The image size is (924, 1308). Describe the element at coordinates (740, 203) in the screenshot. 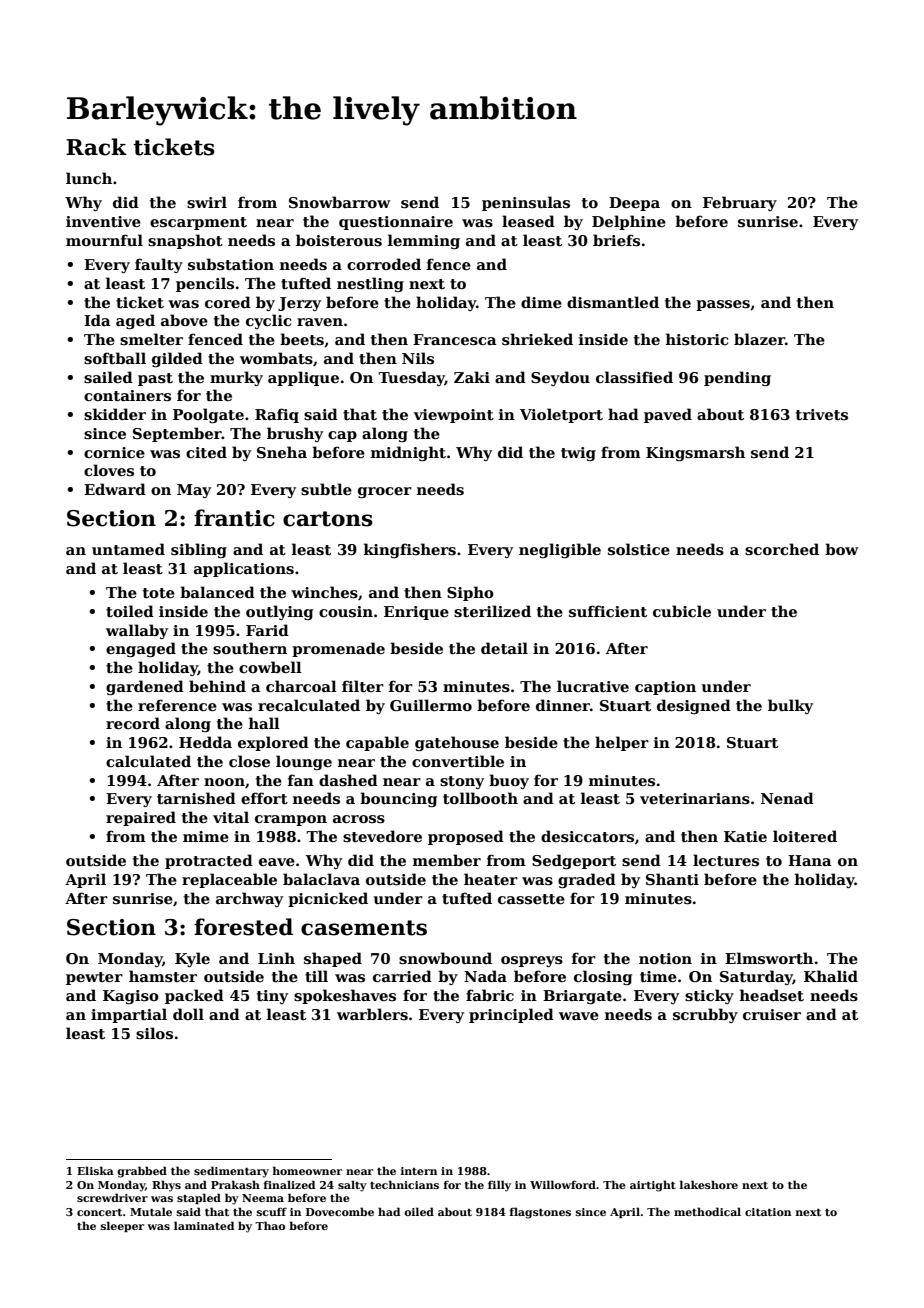

I see `February` at that location.
